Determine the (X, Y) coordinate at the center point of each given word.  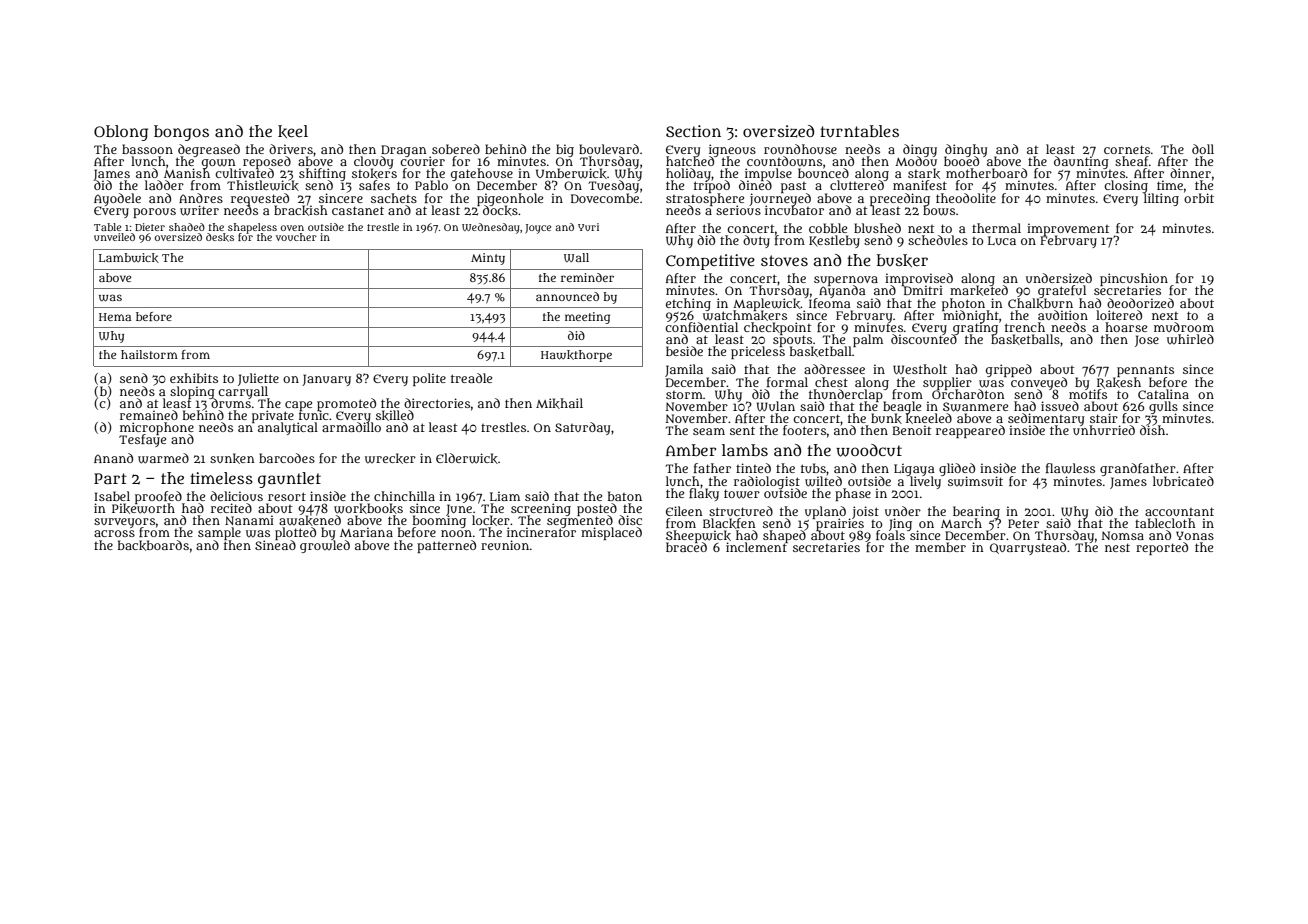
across (114, 533)
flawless (1070, 468)
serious (738, 210)
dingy (920, 150)
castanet (358, 210)
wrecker (390, 458)
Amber (691, 450)
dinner (1190, 173)
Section (693, 131)
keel (293, 131)
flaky (704, 494)
